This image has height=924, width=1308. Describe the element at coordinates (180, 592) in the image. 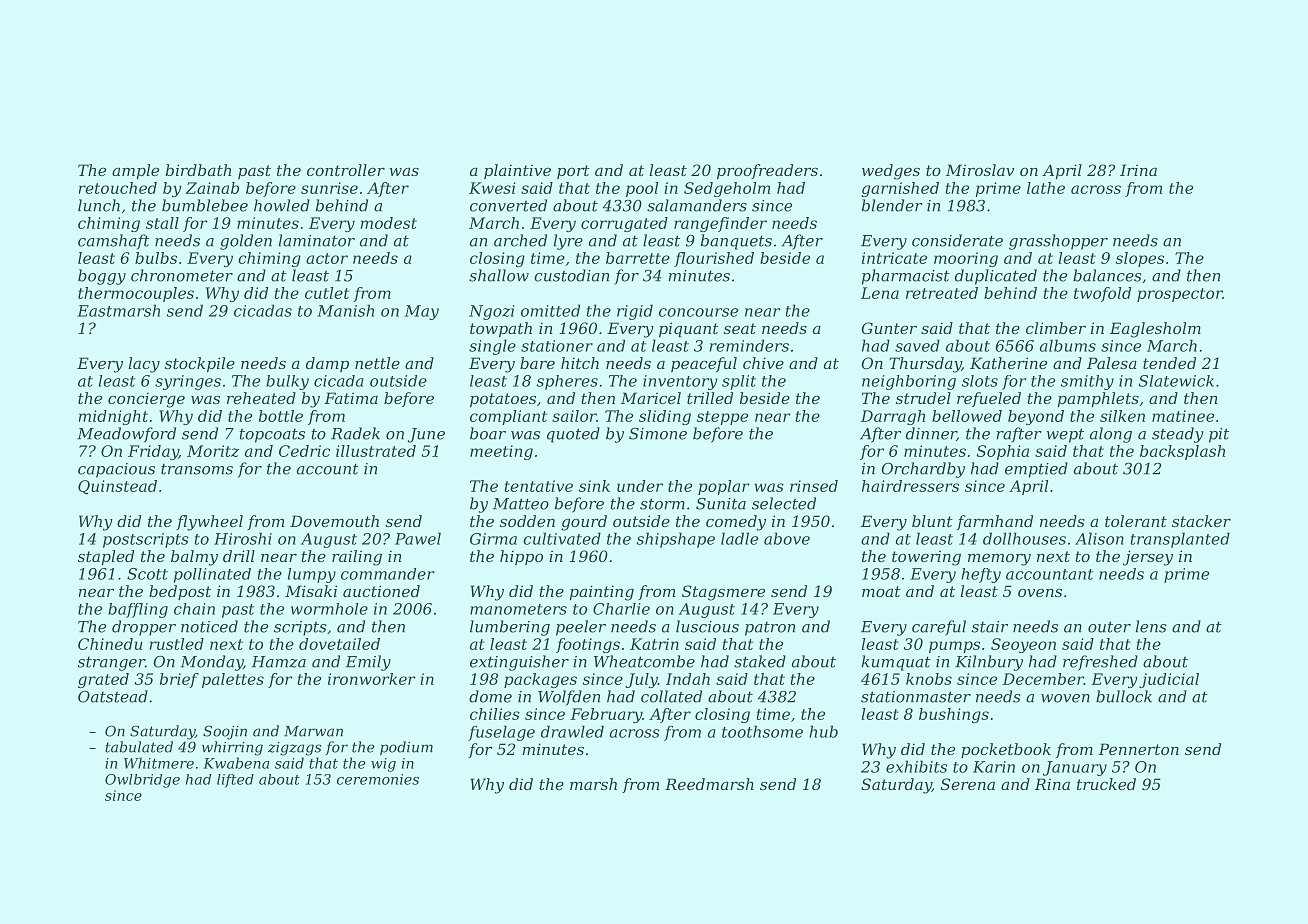

I see `bedpost` at that location.
